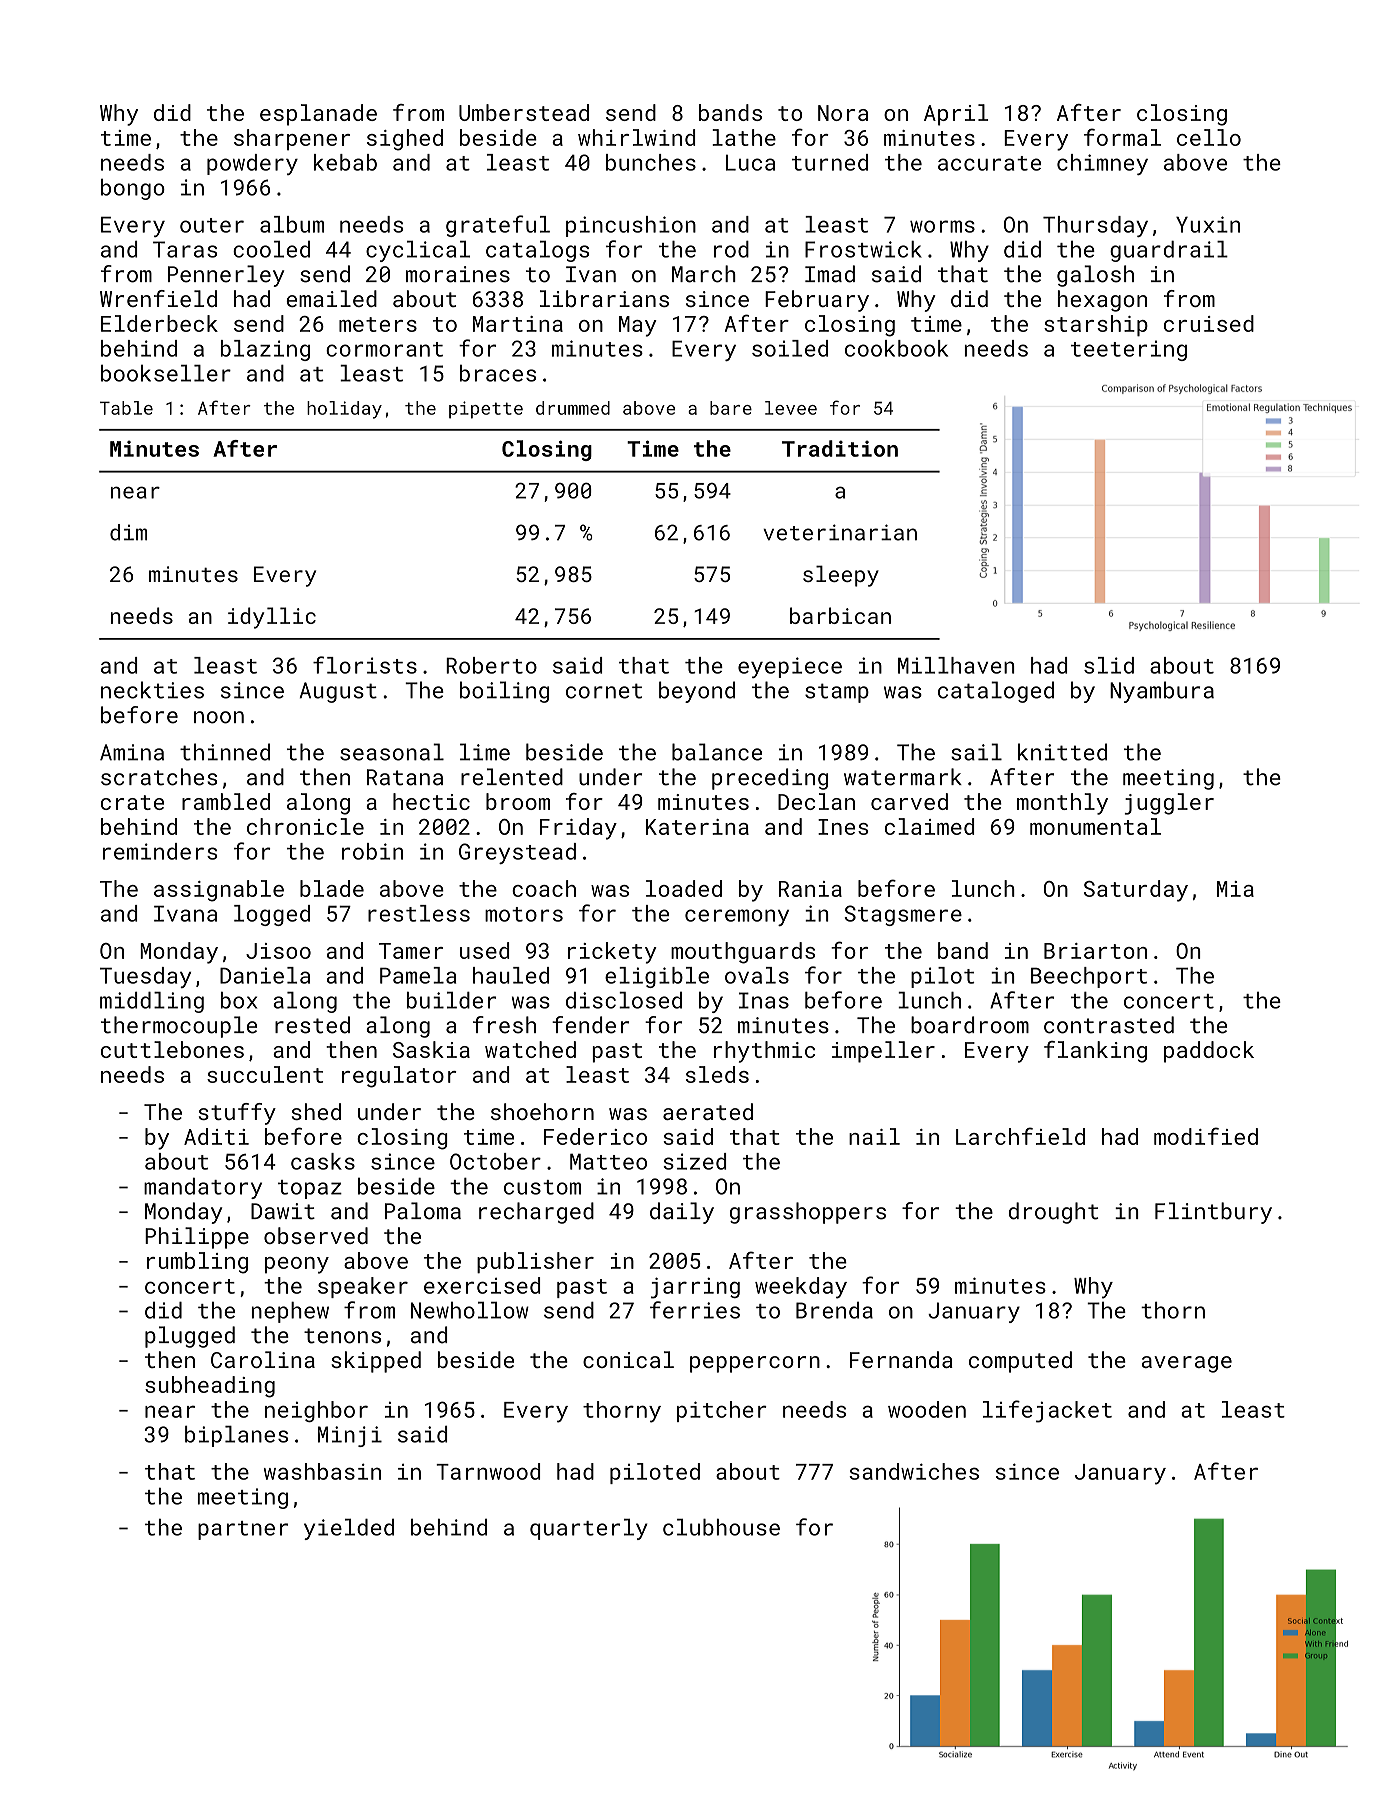 The image size is (1390, 1799). I want to click on weekday, so click(801, 1288).
